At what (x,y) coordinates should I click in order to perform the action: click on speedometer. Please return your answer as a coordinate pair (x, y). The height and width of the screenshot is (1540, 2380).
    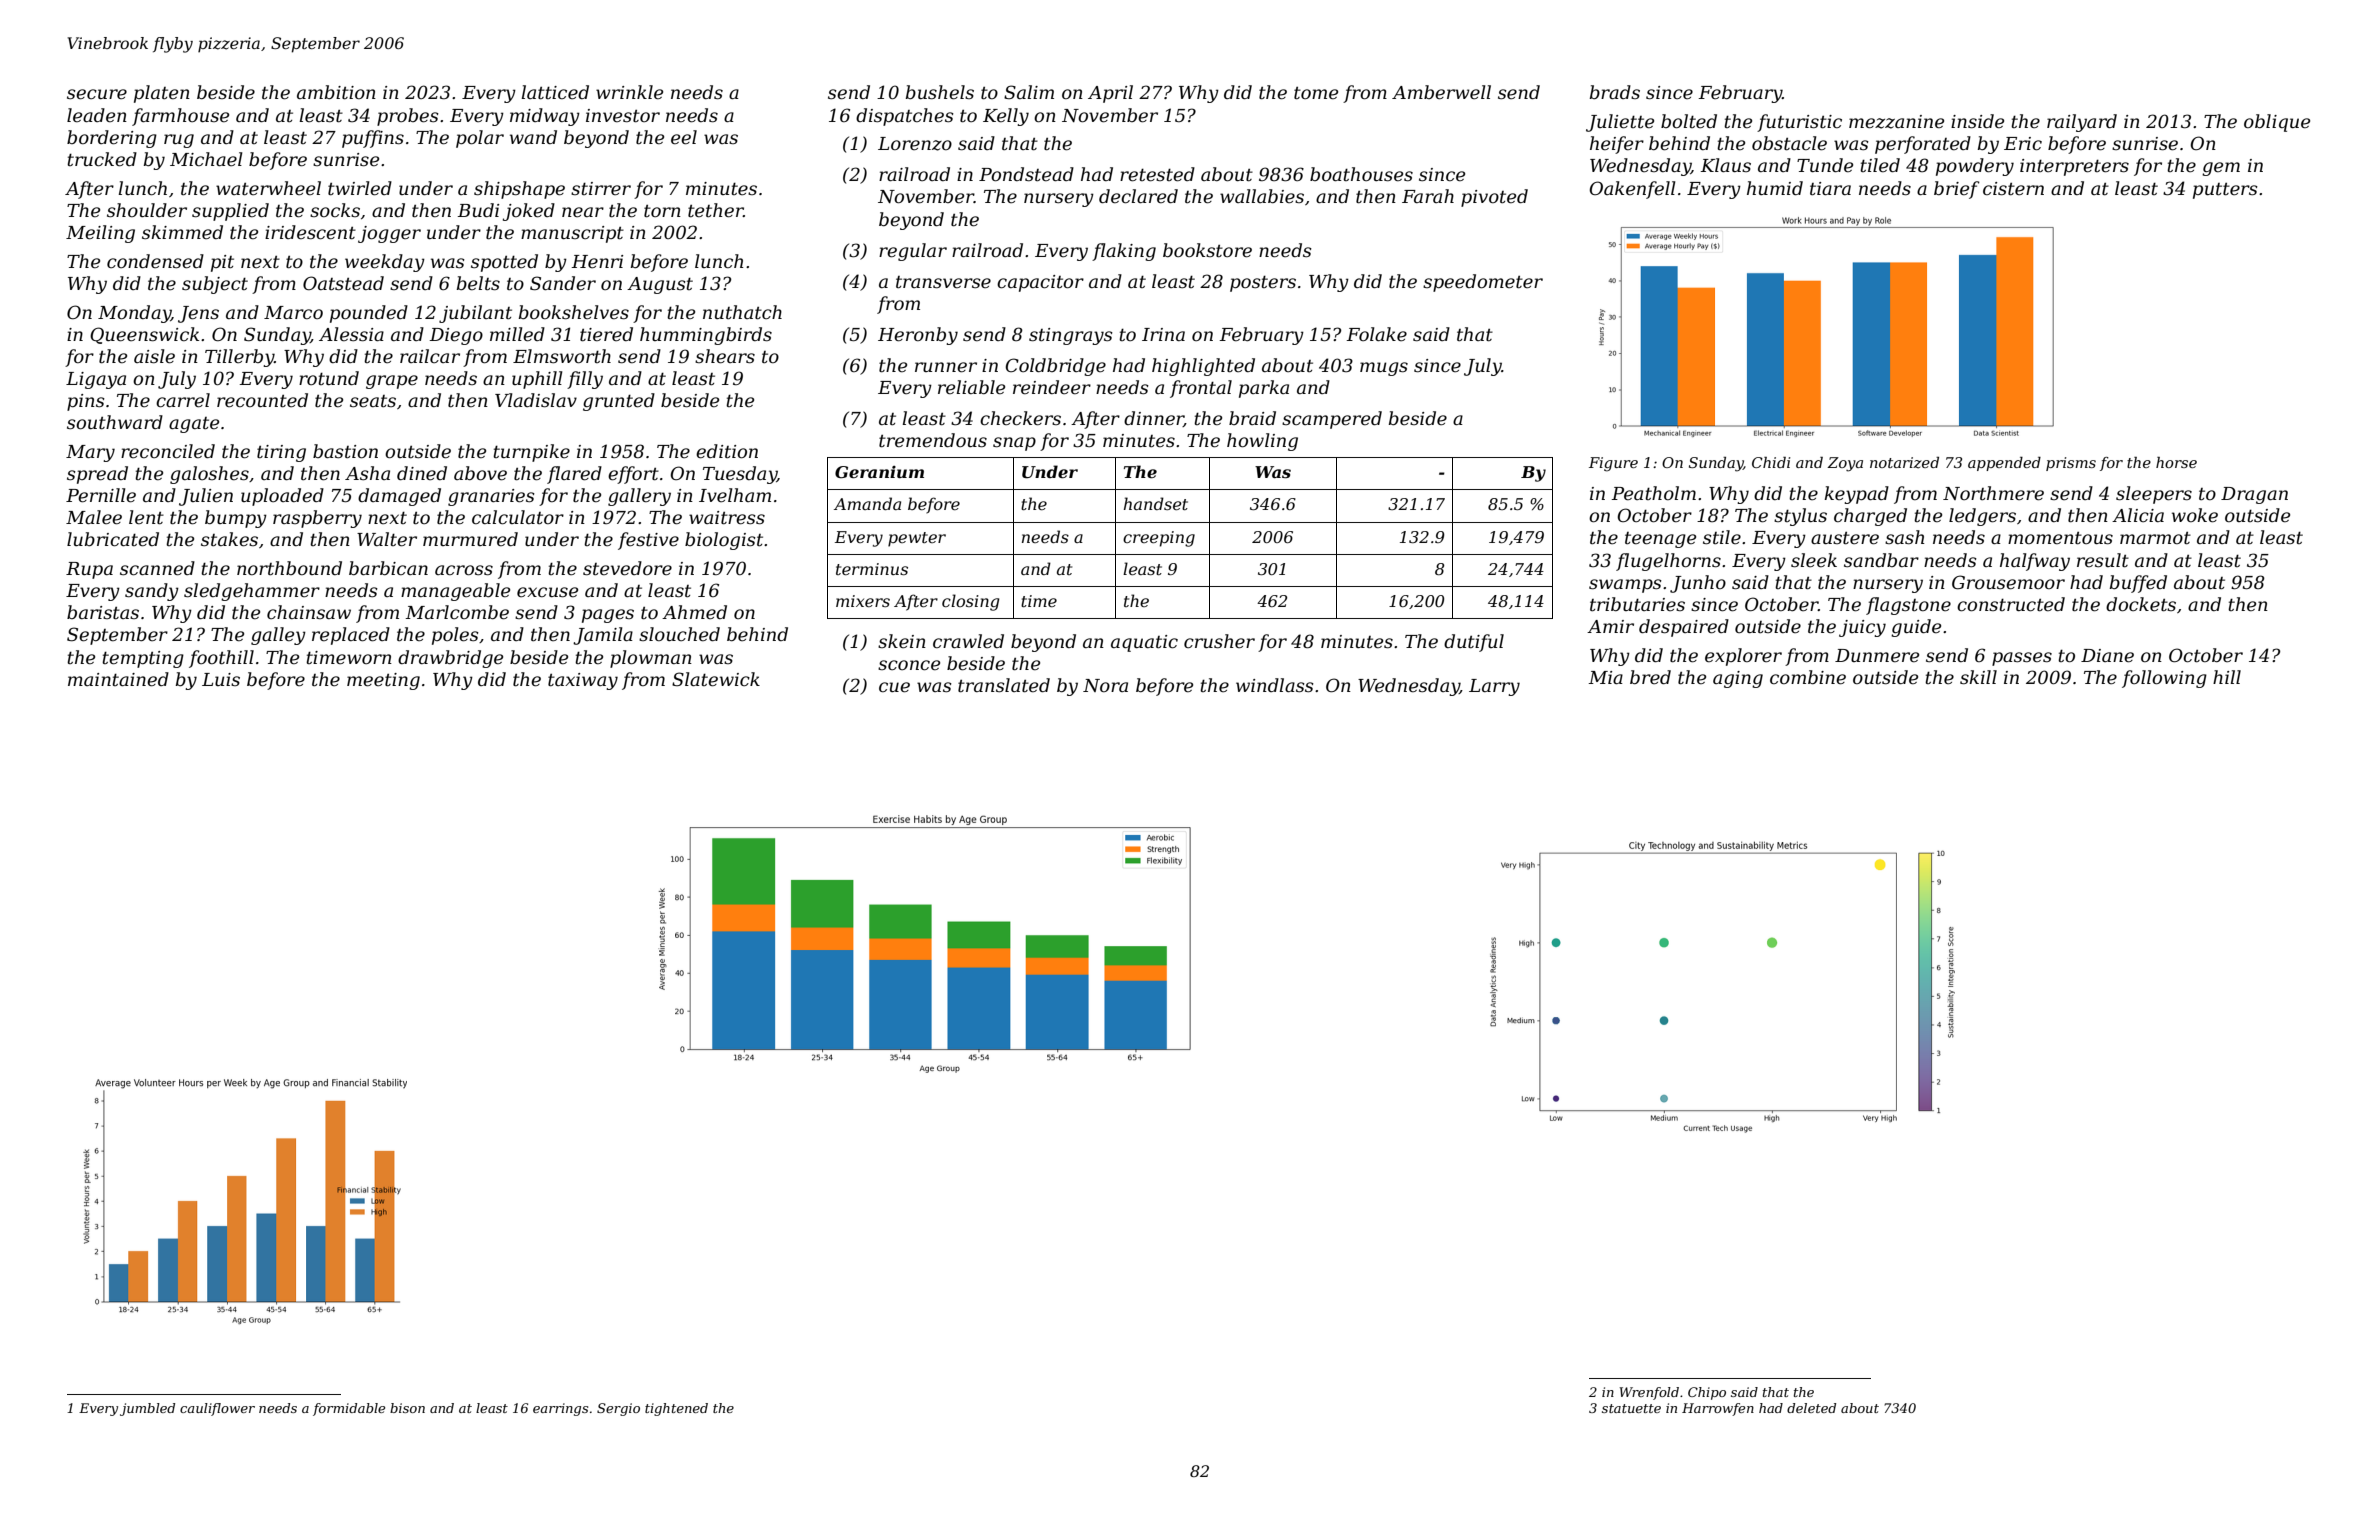
    Looking at the image, I should click on (1483, 283).
